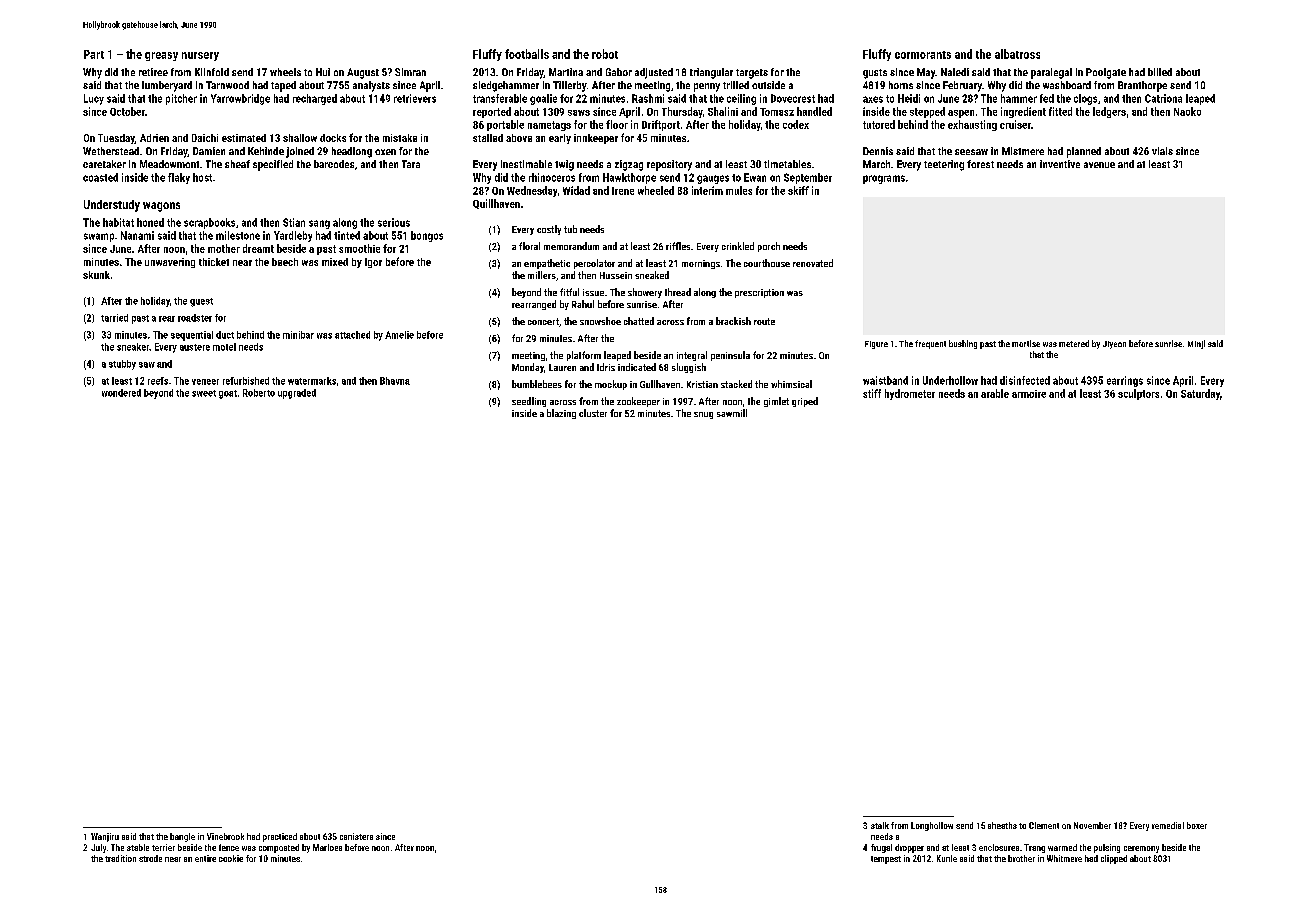 The width and height of the document is (1308, 924). I want to click on practiced, so click(280, 837).
